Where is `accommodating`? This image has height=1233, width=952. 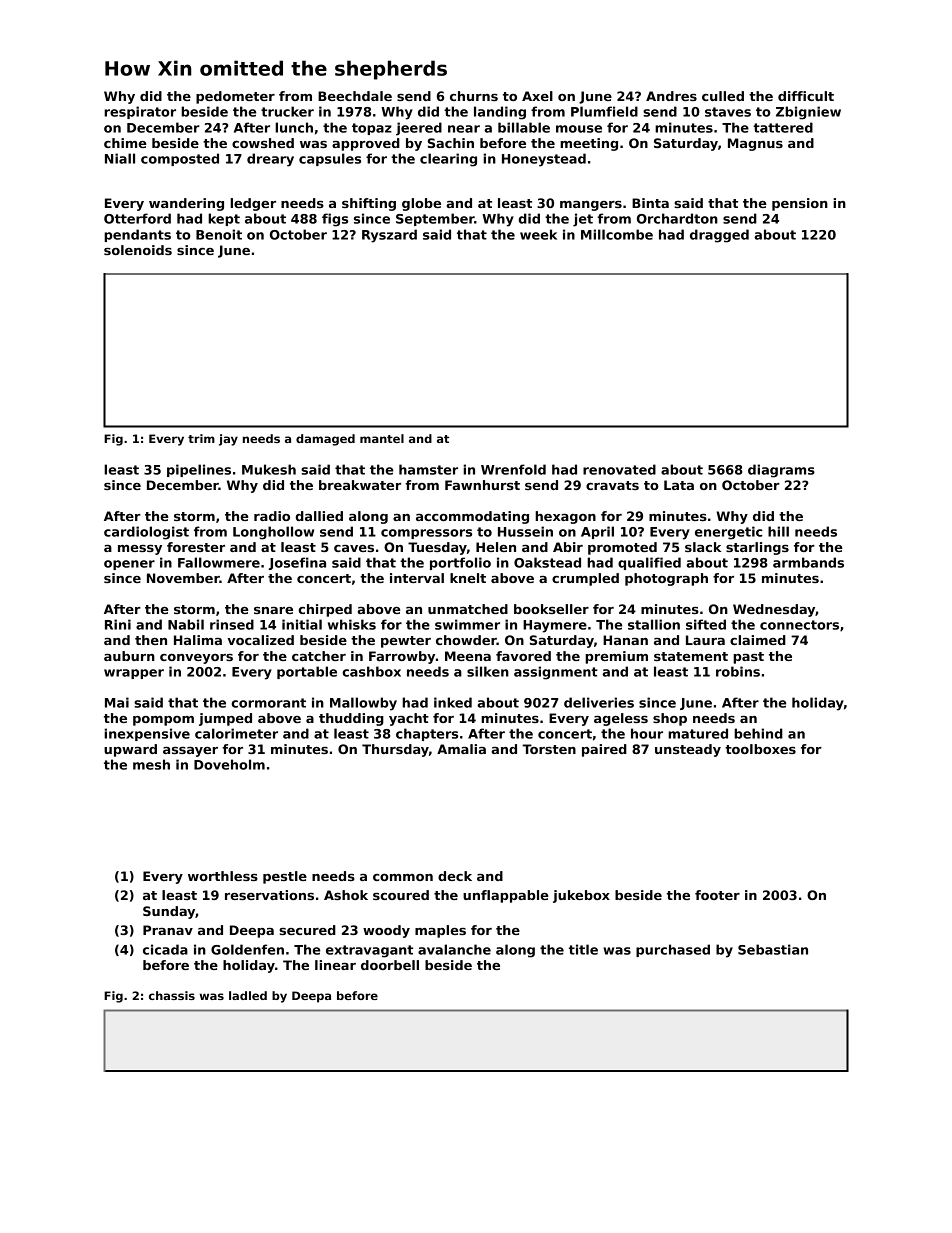 accommodating is located at coordinates (472, 517).
